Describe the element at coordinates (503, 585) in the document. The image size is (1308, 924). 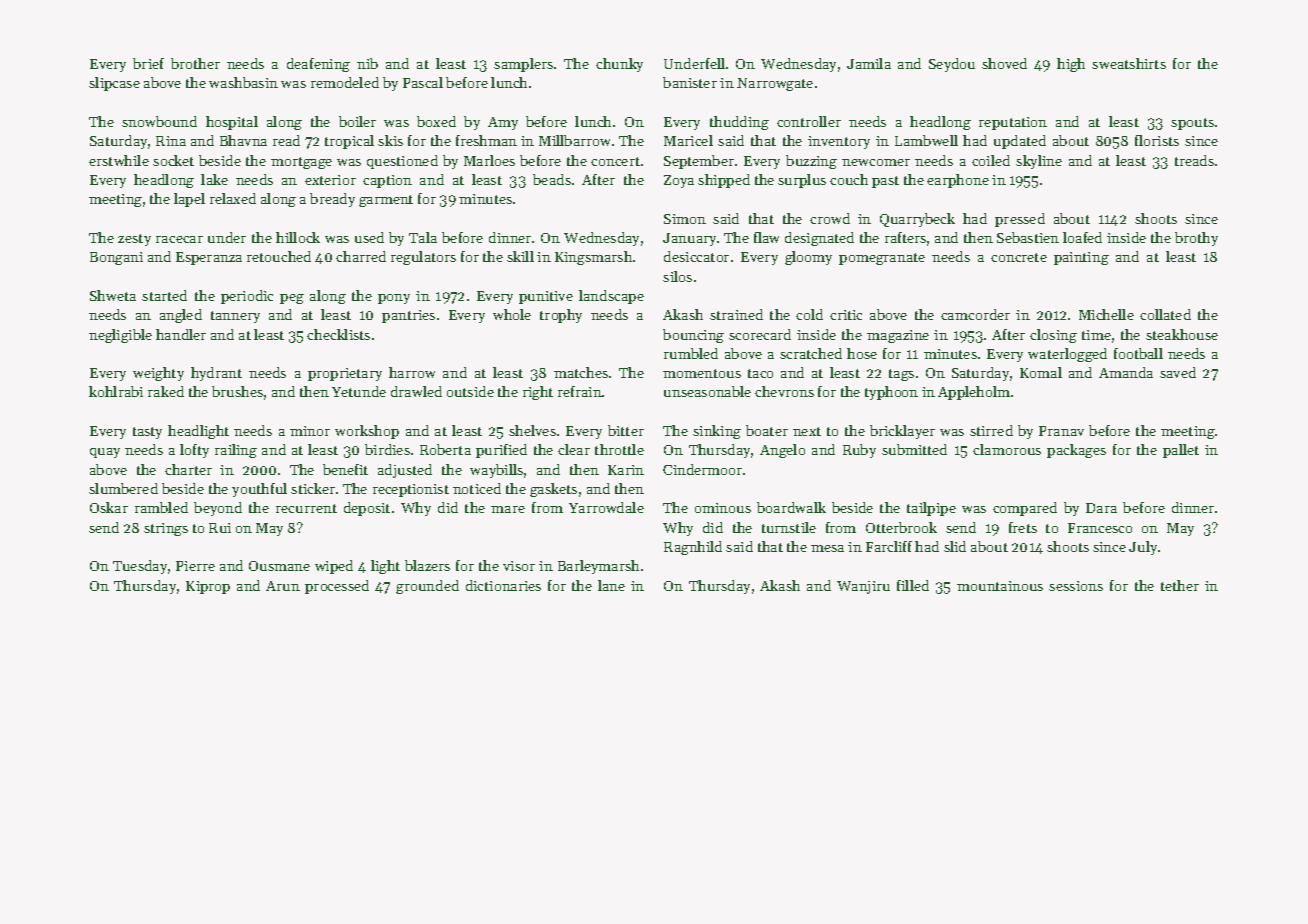
I see `dictionaries` at that location.
